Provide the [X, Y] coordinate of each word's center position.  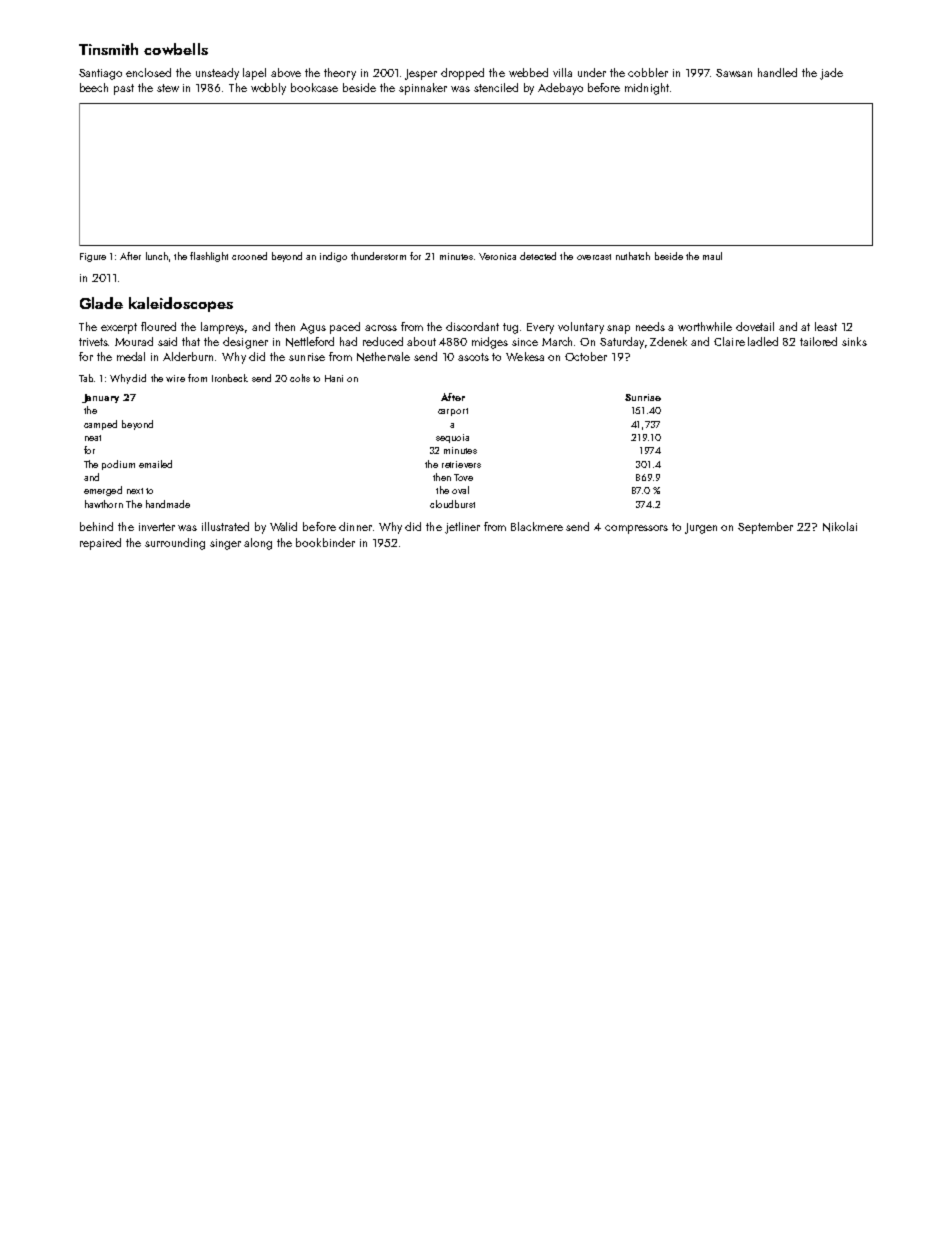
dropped [462, 74]
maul [712, 256]
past [124, 89]
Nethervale [383, 357]
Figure [93, 257]
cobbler [648, 72]
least [826, 326]
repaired [100, 544]
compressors [636, 529]
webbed [528, 72]
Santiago [100, 74]
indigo [333, 257]
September [765, 528]
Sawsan [734, 73]
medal [131, 356]
